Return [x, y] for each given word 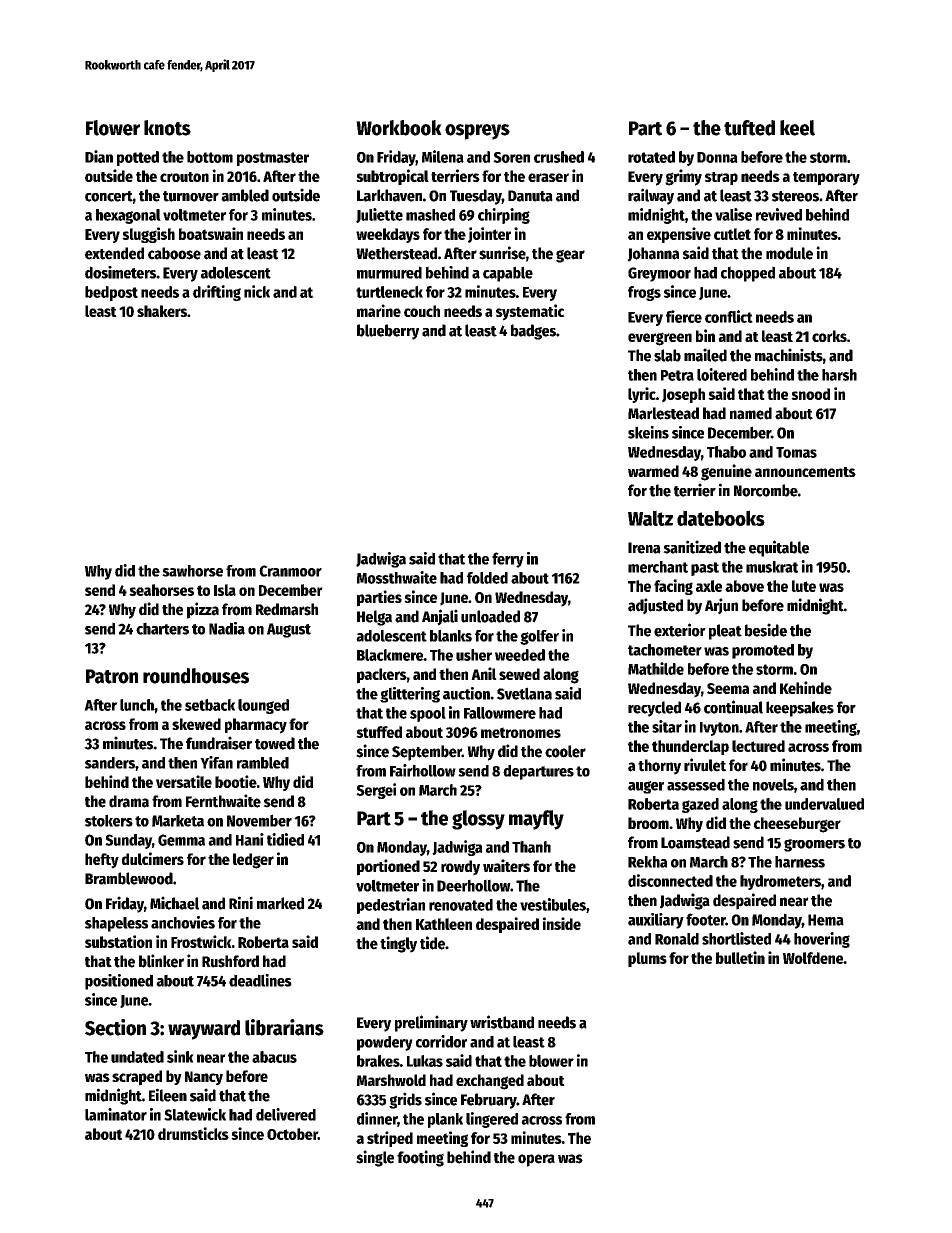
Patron [112, 676]
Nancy [204, 1078]
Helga [374, 618]
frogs [644, 293]
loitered [722, 374]
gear [570, 256]
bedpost [111, 293]
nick [257, 291]
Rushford [230, 961]
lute [804, 586]
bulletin [740, 957]
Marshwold [391, 1080]
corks [829, 336]
